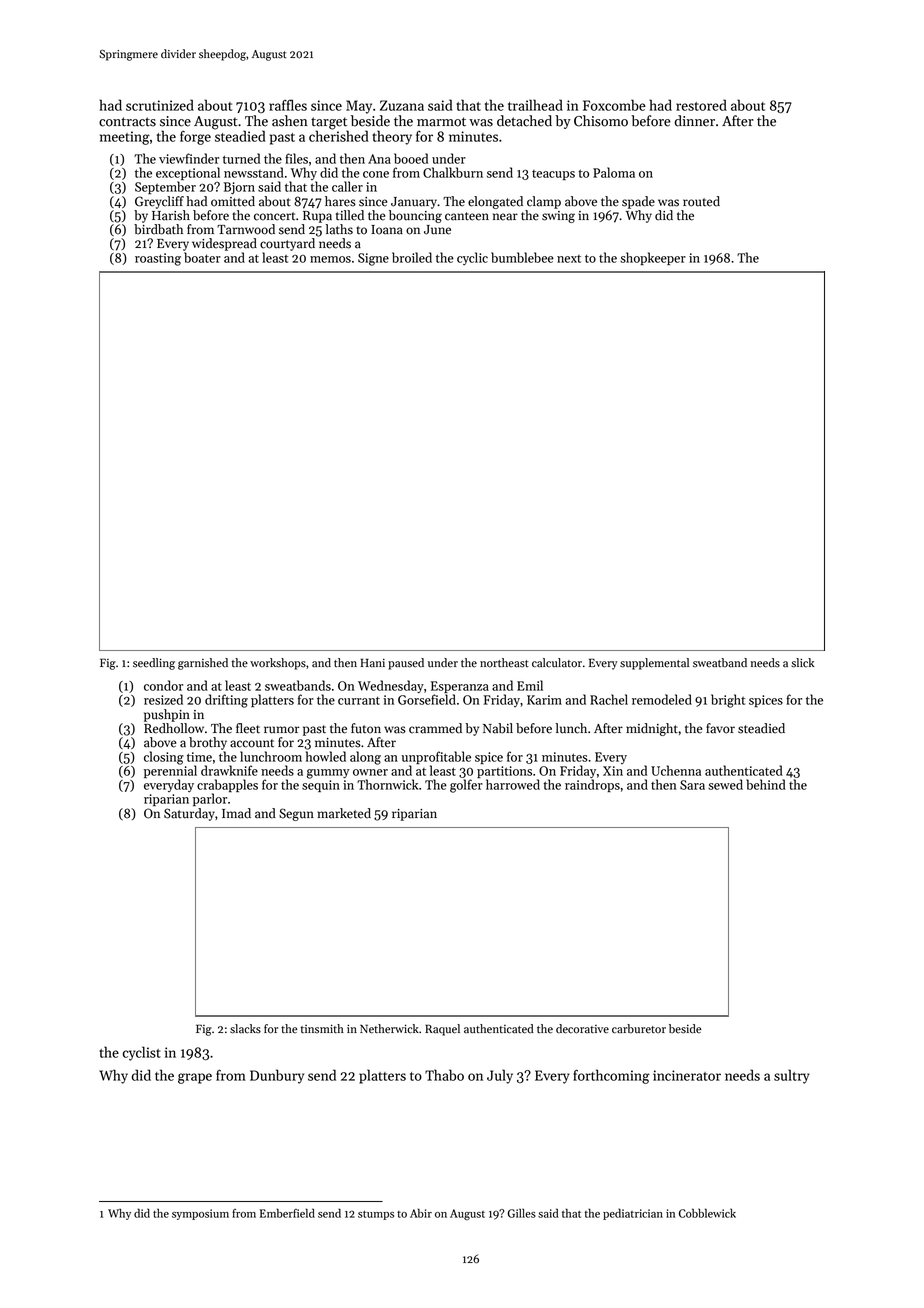 This screenshot has height=1308, width=924. I want to click on incinerator, so click(687, 1075).
